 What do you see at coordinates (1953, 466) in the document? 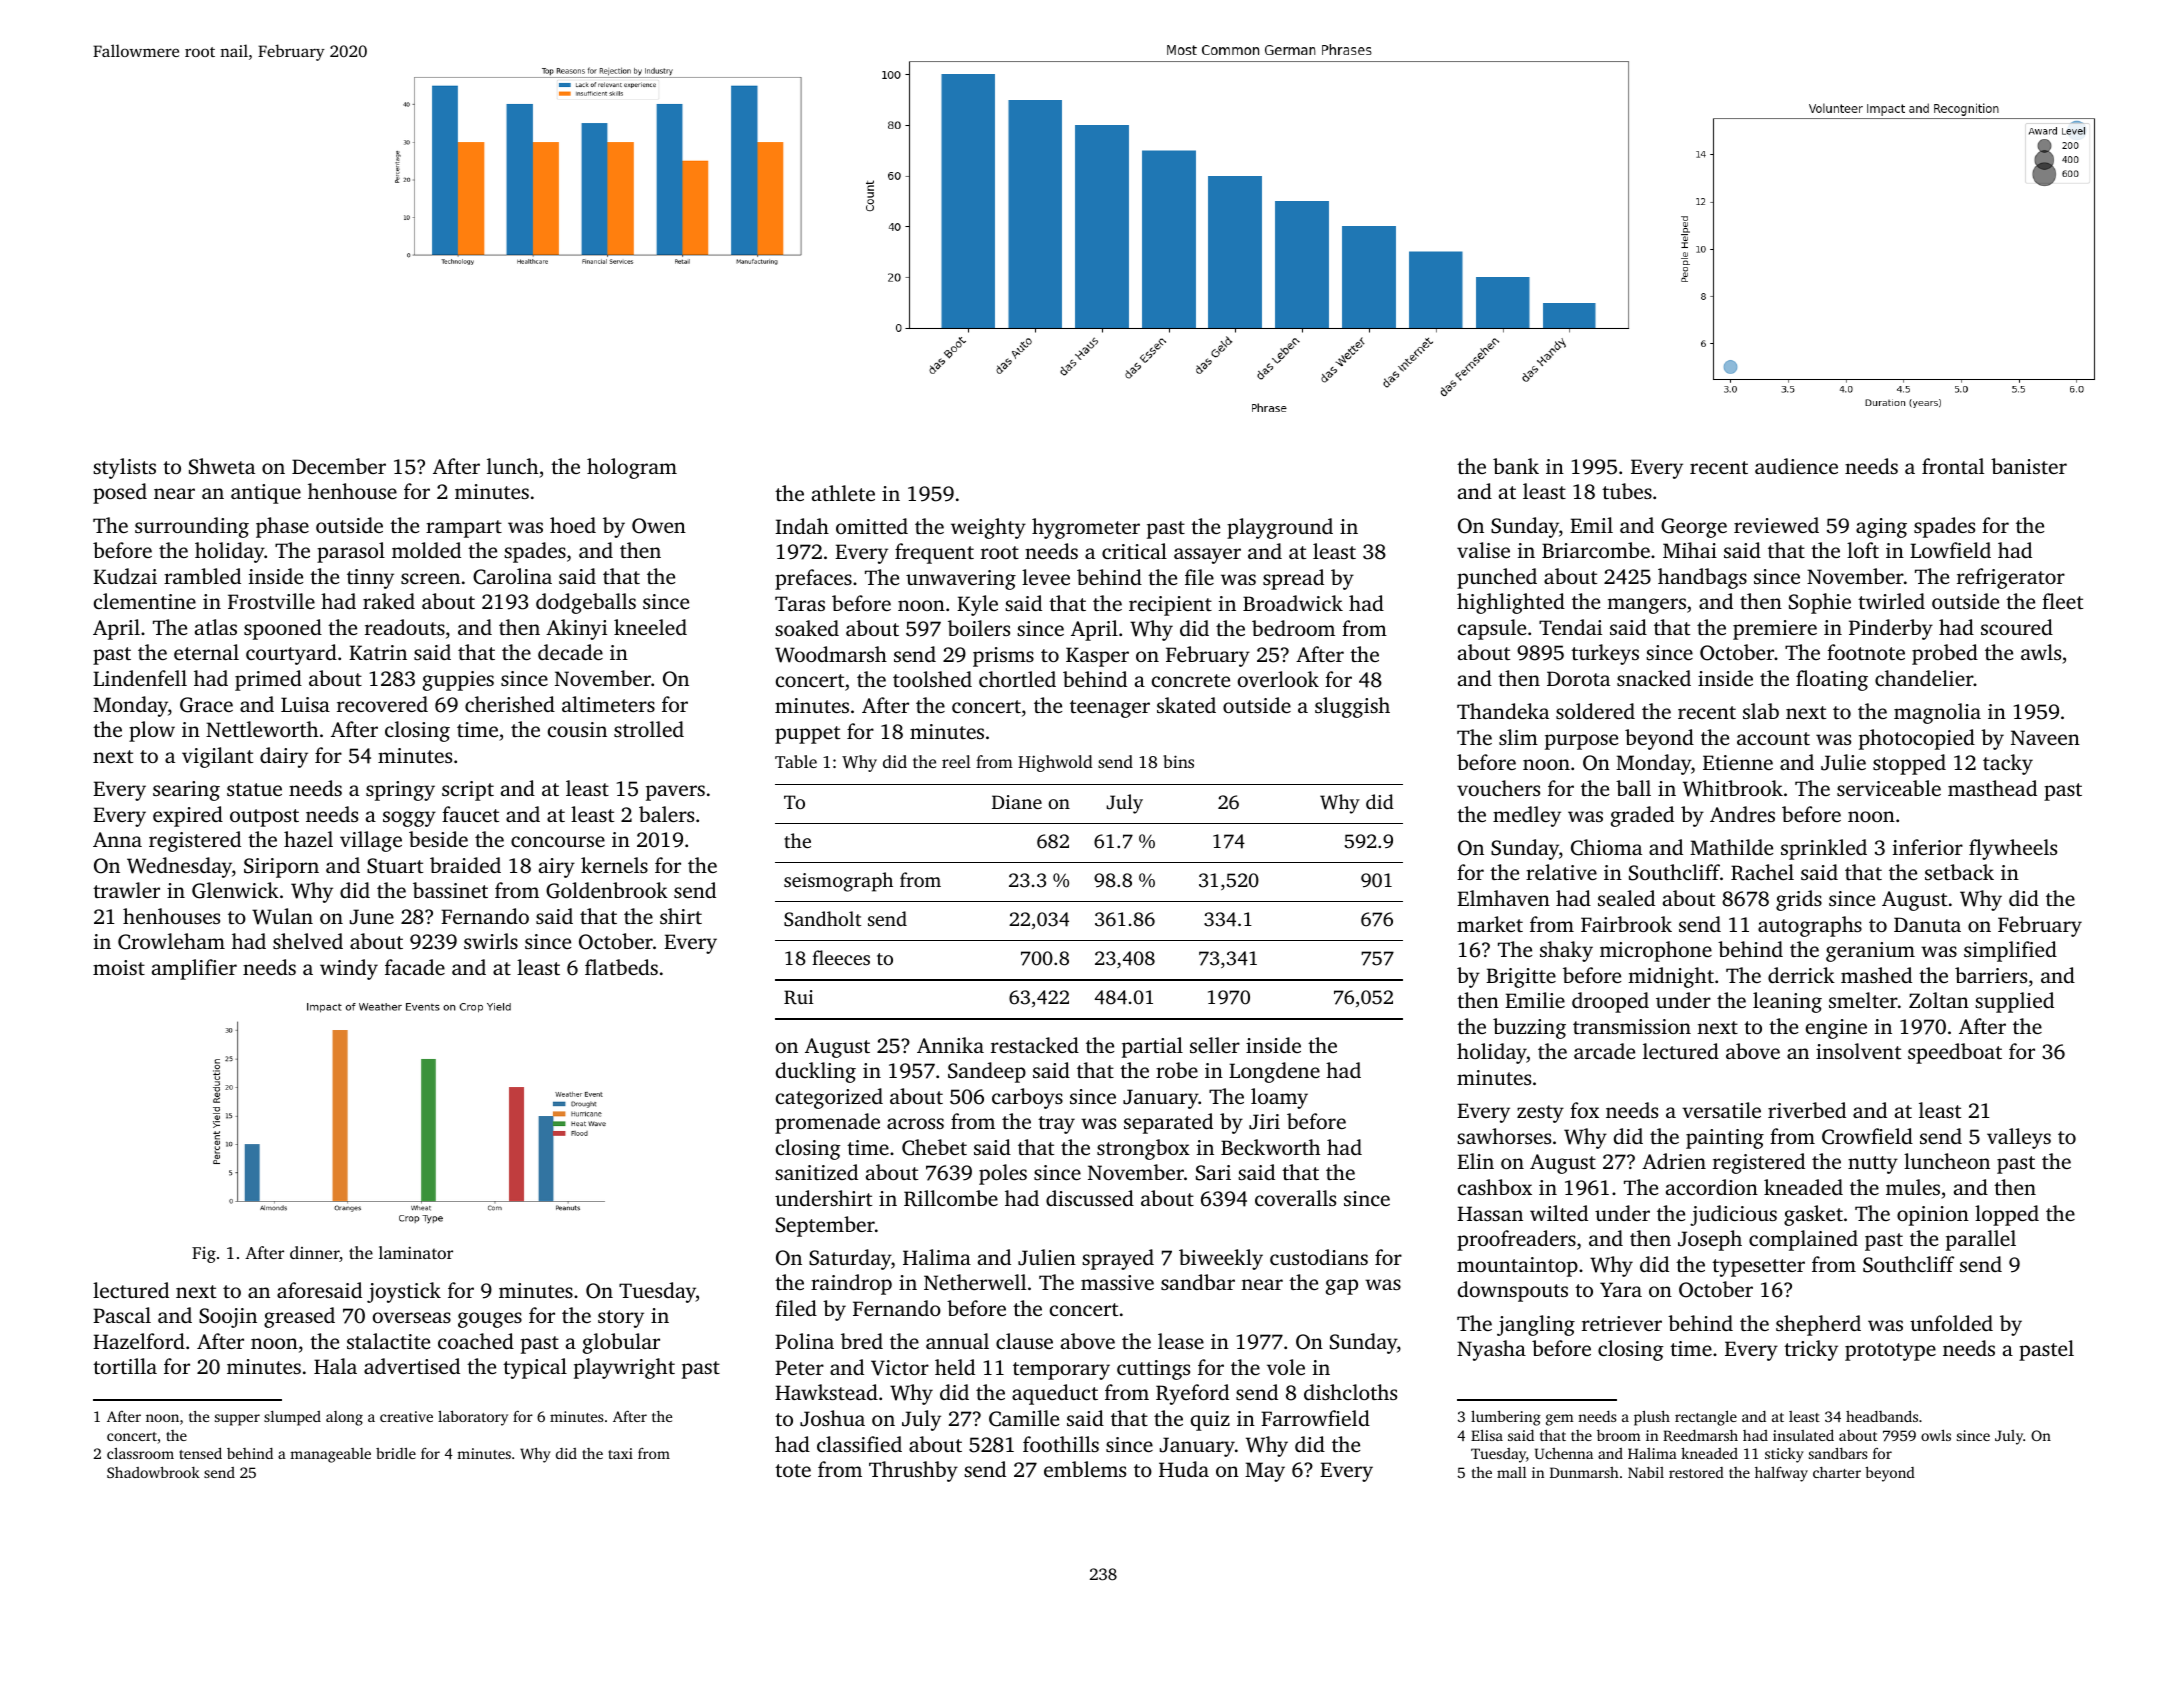
I see `frontal` at bounding box center [1953, 466].
